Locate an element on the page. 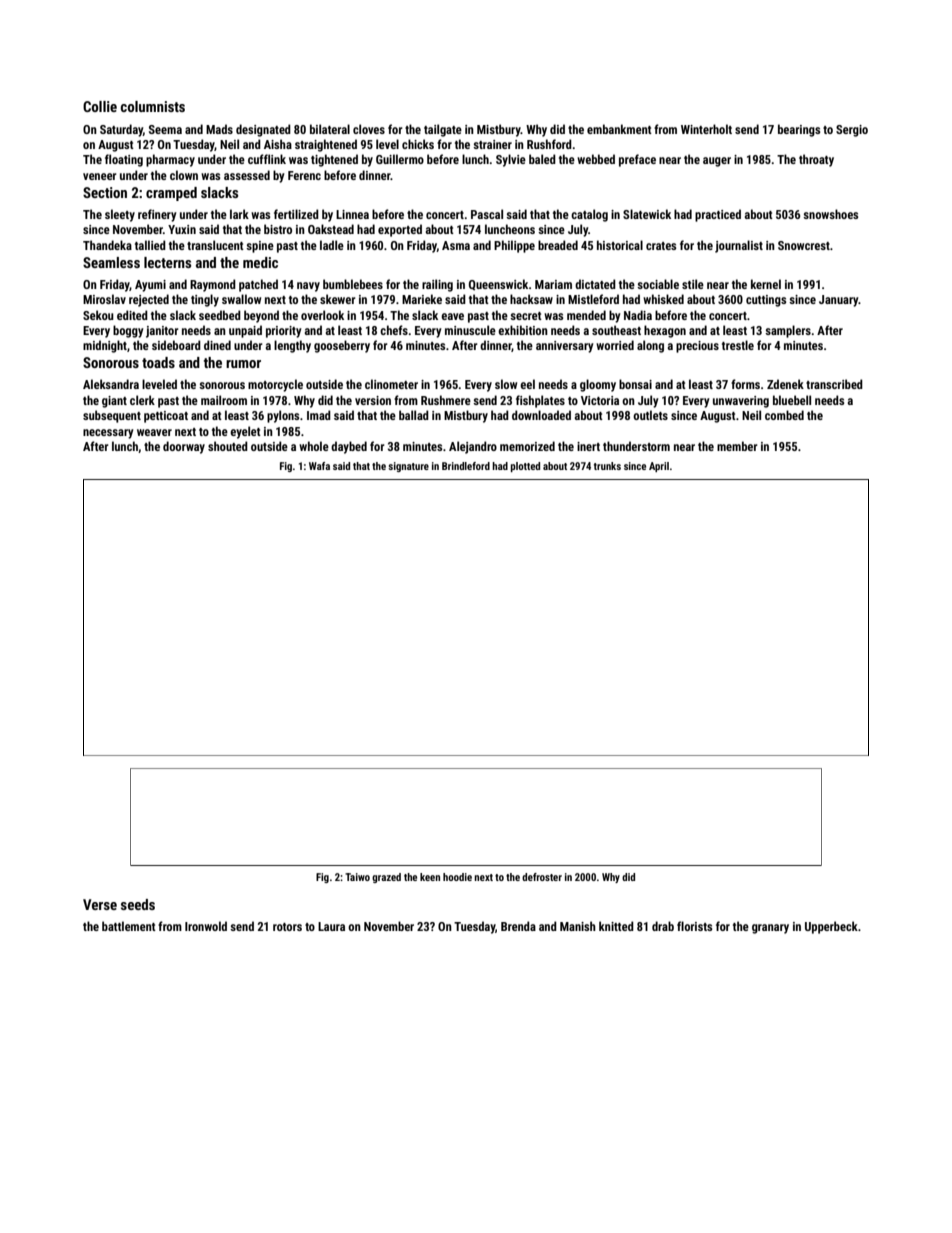  chefs is located at coordinates (394, 330).
